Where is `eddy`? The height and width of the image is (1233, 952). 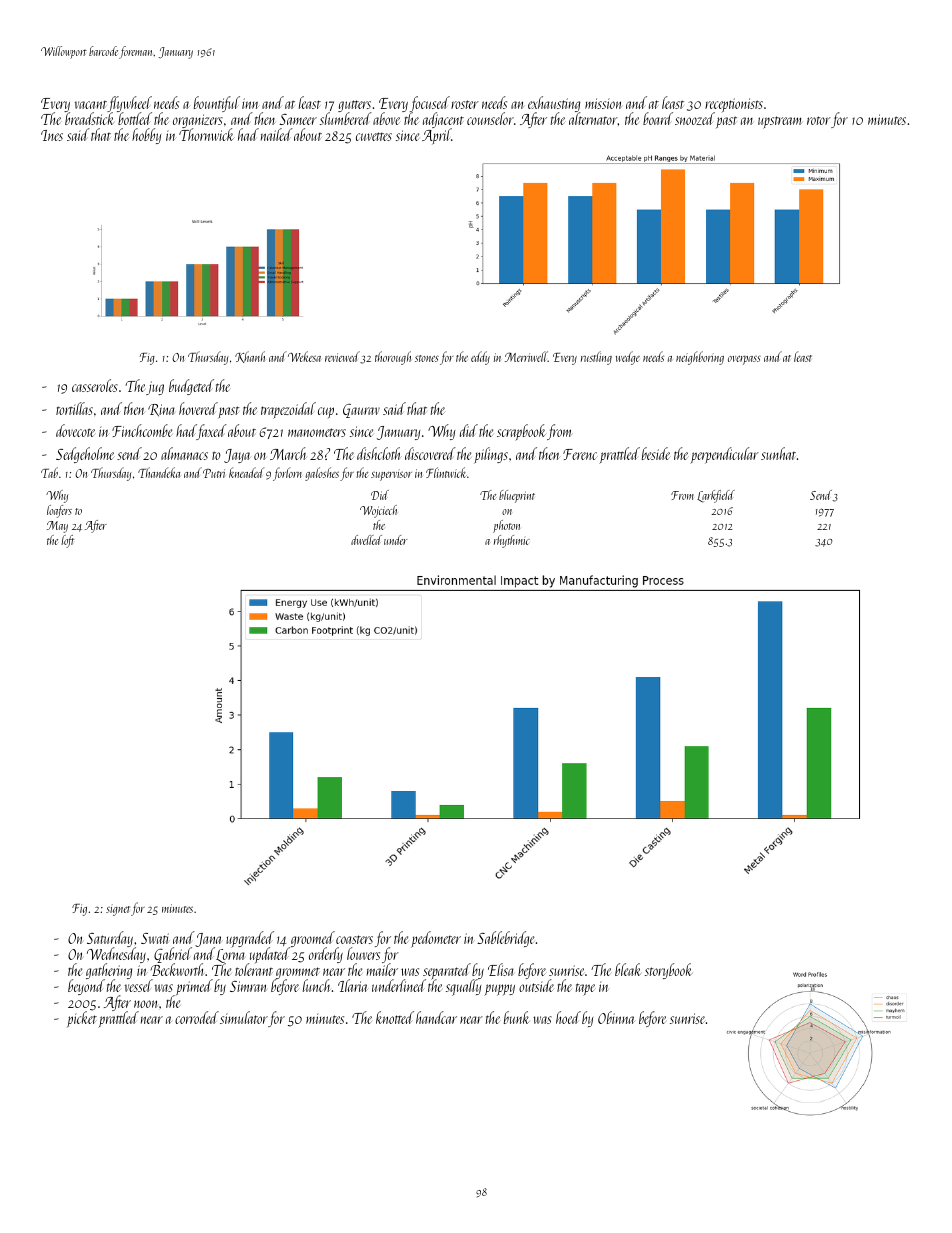 eddy is located at coordinates (480, 358).
